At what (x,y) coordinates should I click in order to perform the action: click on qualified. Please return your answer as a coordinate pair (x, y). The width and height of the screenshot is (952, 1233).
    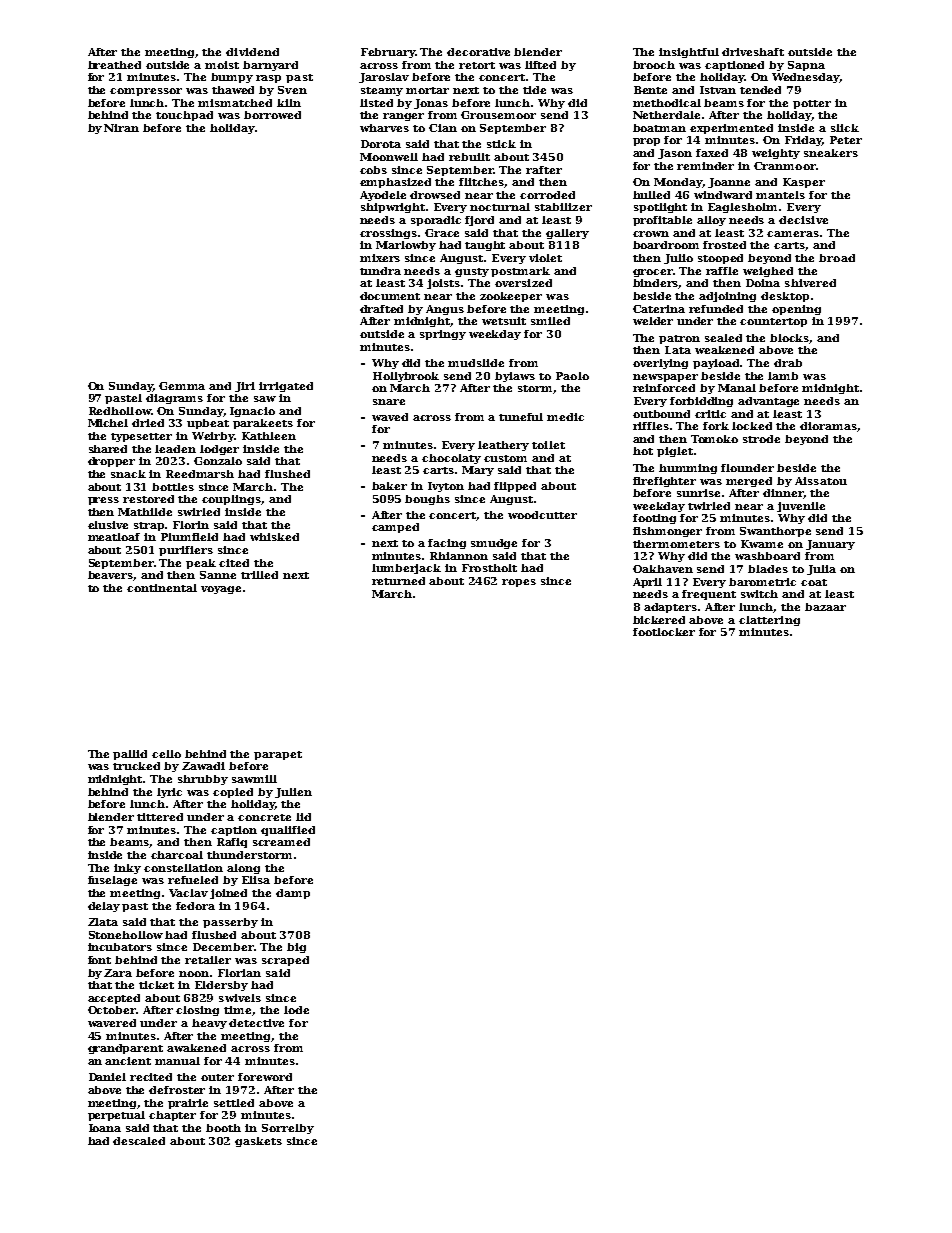
    Looking at the image, I should click on (288, 831).
